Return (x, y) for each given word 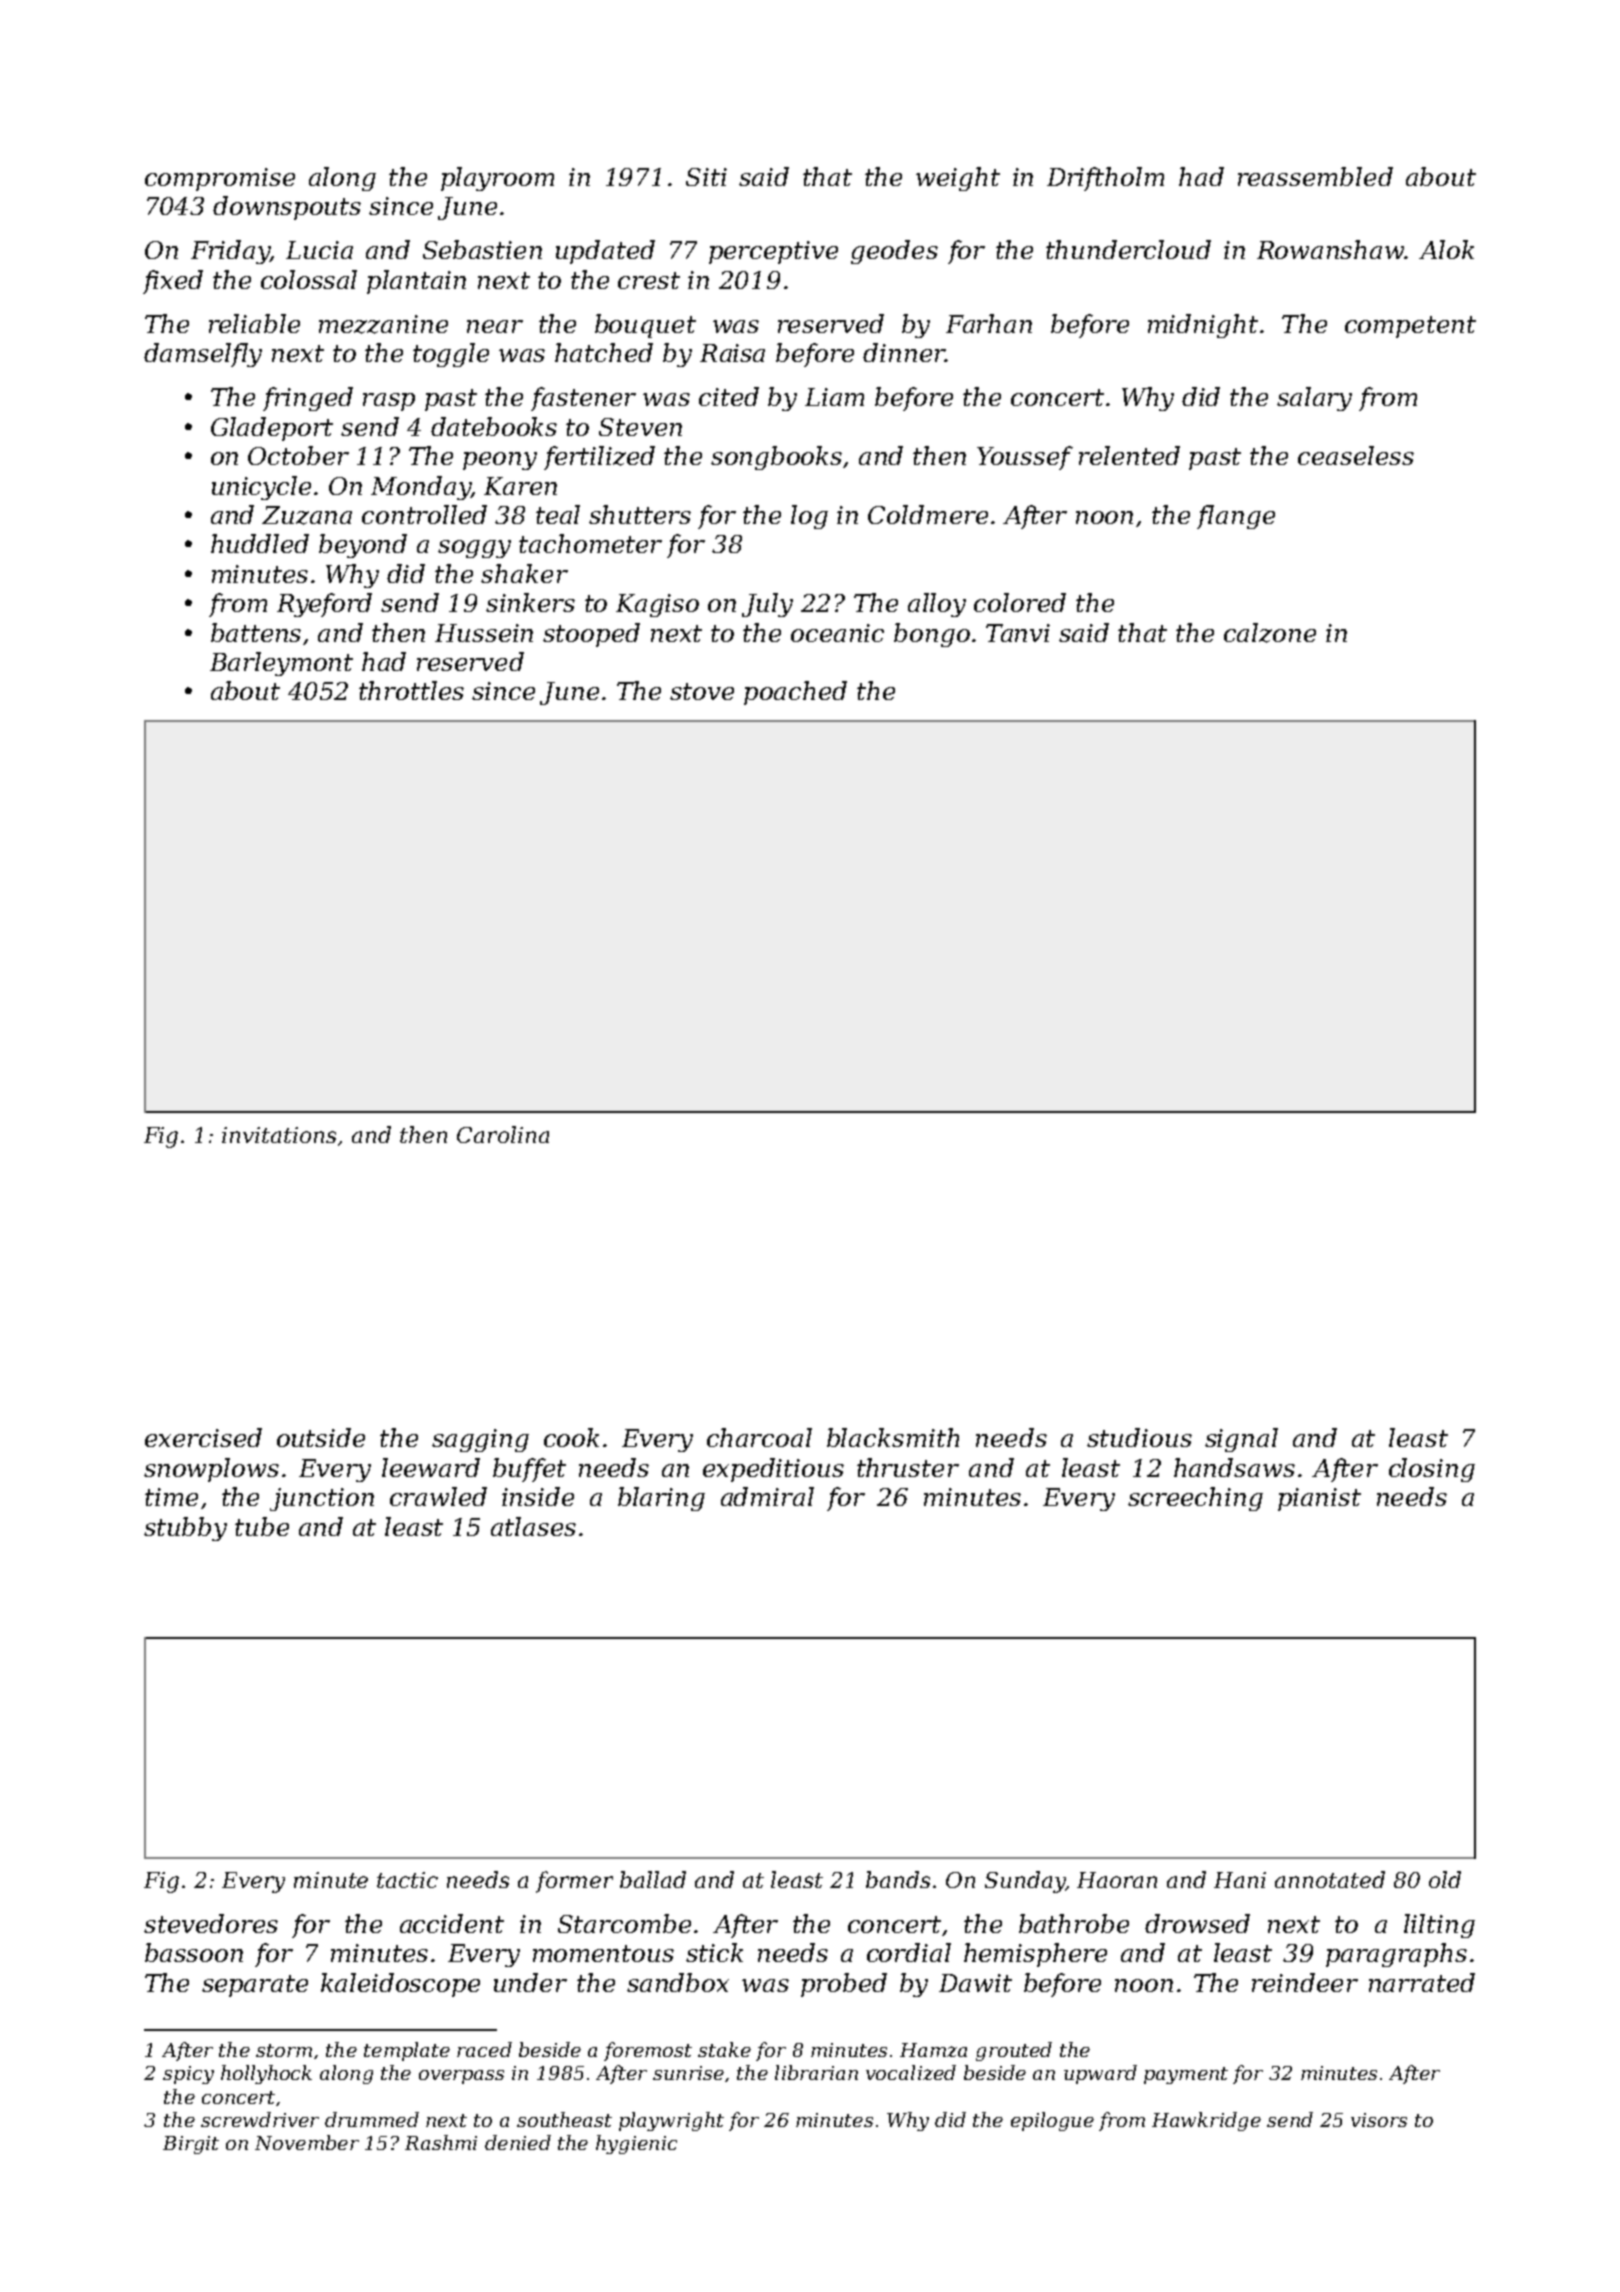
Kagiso (657, 605)
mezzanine (383, 324)
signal (1241, 1440)
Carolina (503, 1134)
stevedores (211, 1923)
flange (1236, 517)
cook (571, 1437)
